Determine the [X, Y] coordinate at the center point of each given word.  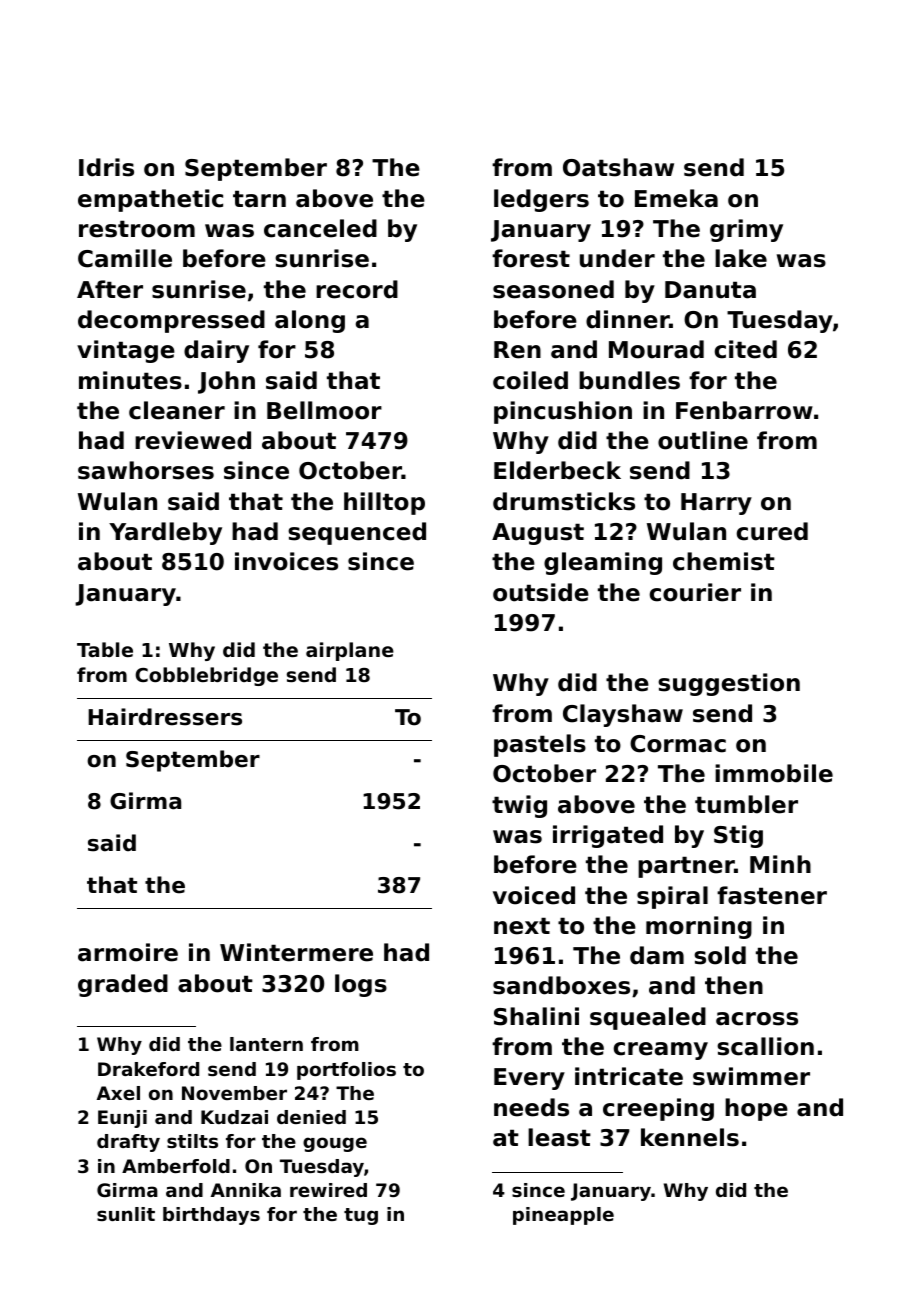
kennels [690, 1137]
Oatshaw [618, 167]
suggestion [729, 684]
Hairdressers [165, 717]
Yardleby [165, 533]
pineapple [563, 1216]
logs [361, 985]
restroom [137, 229]
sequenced [357, 533]
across [757, 1019]
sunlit [126, 1214]
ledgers [541, 200]
